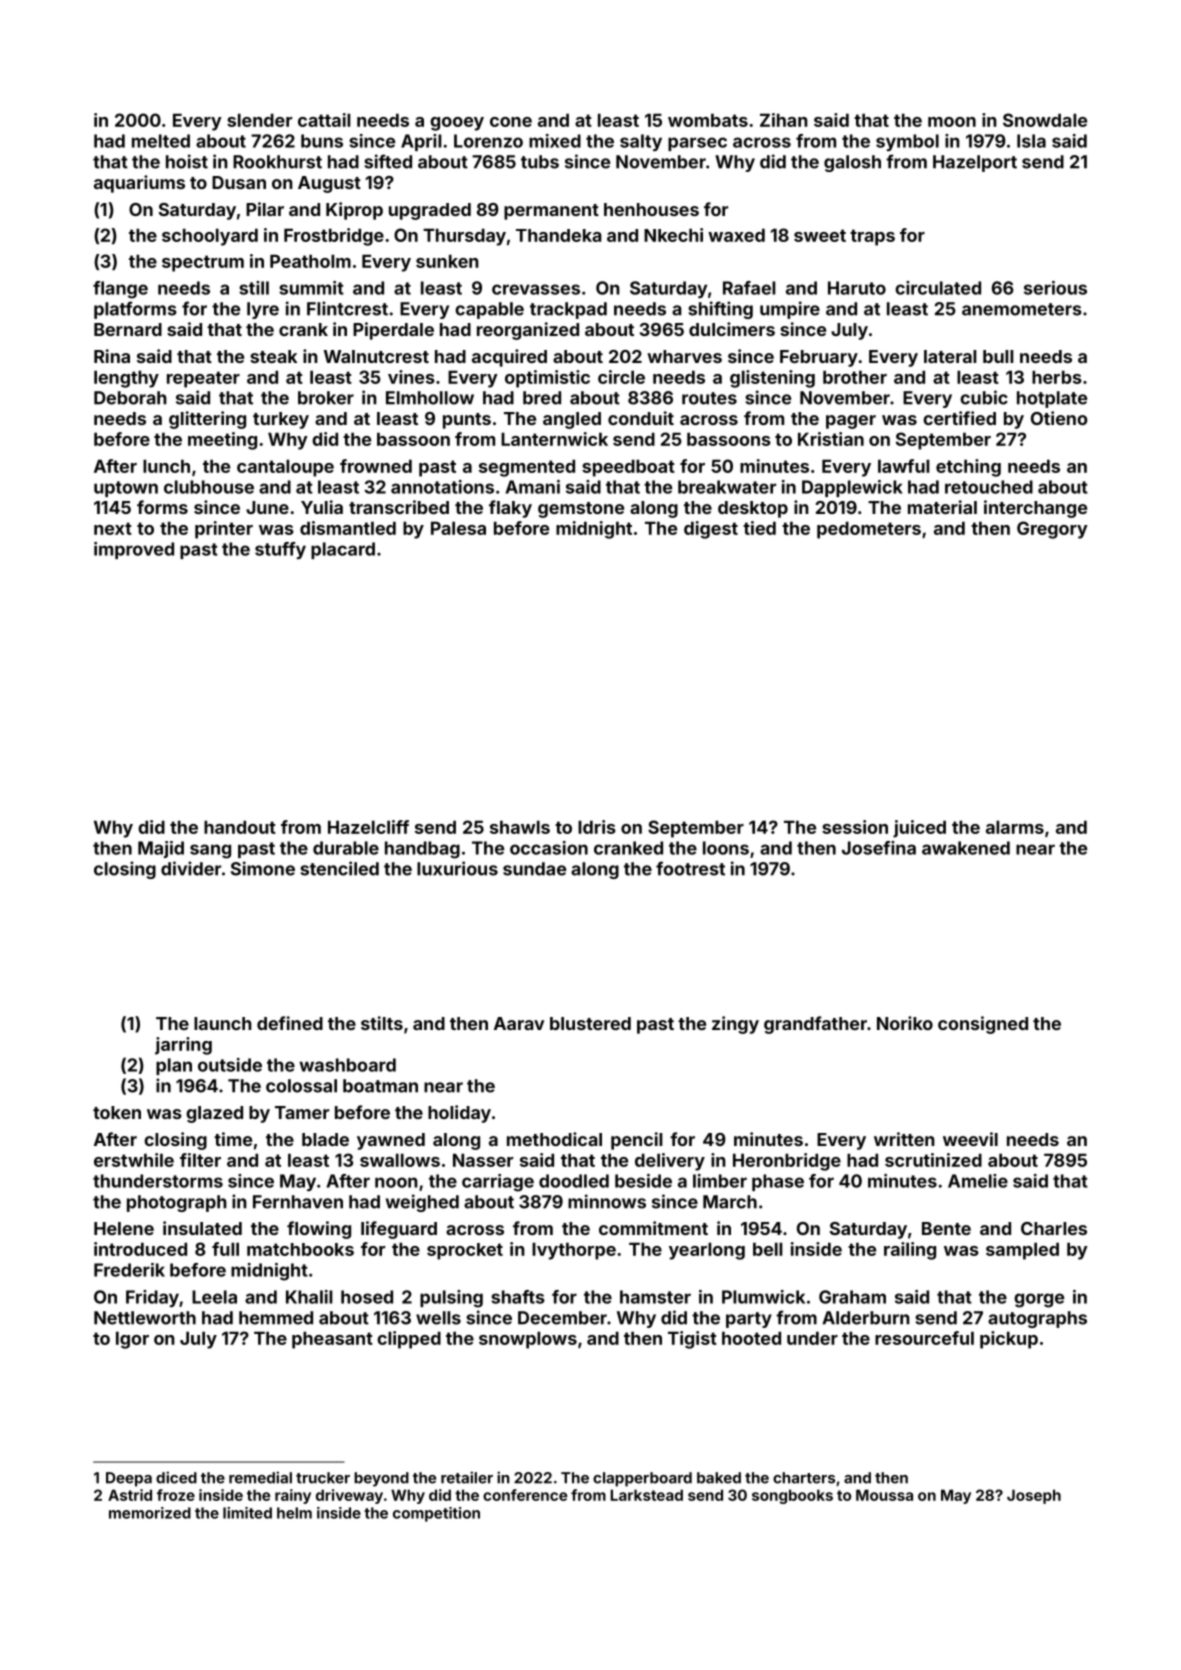 The image size is (1181, 1670). I want to click on helm, so click(294, 1513).
